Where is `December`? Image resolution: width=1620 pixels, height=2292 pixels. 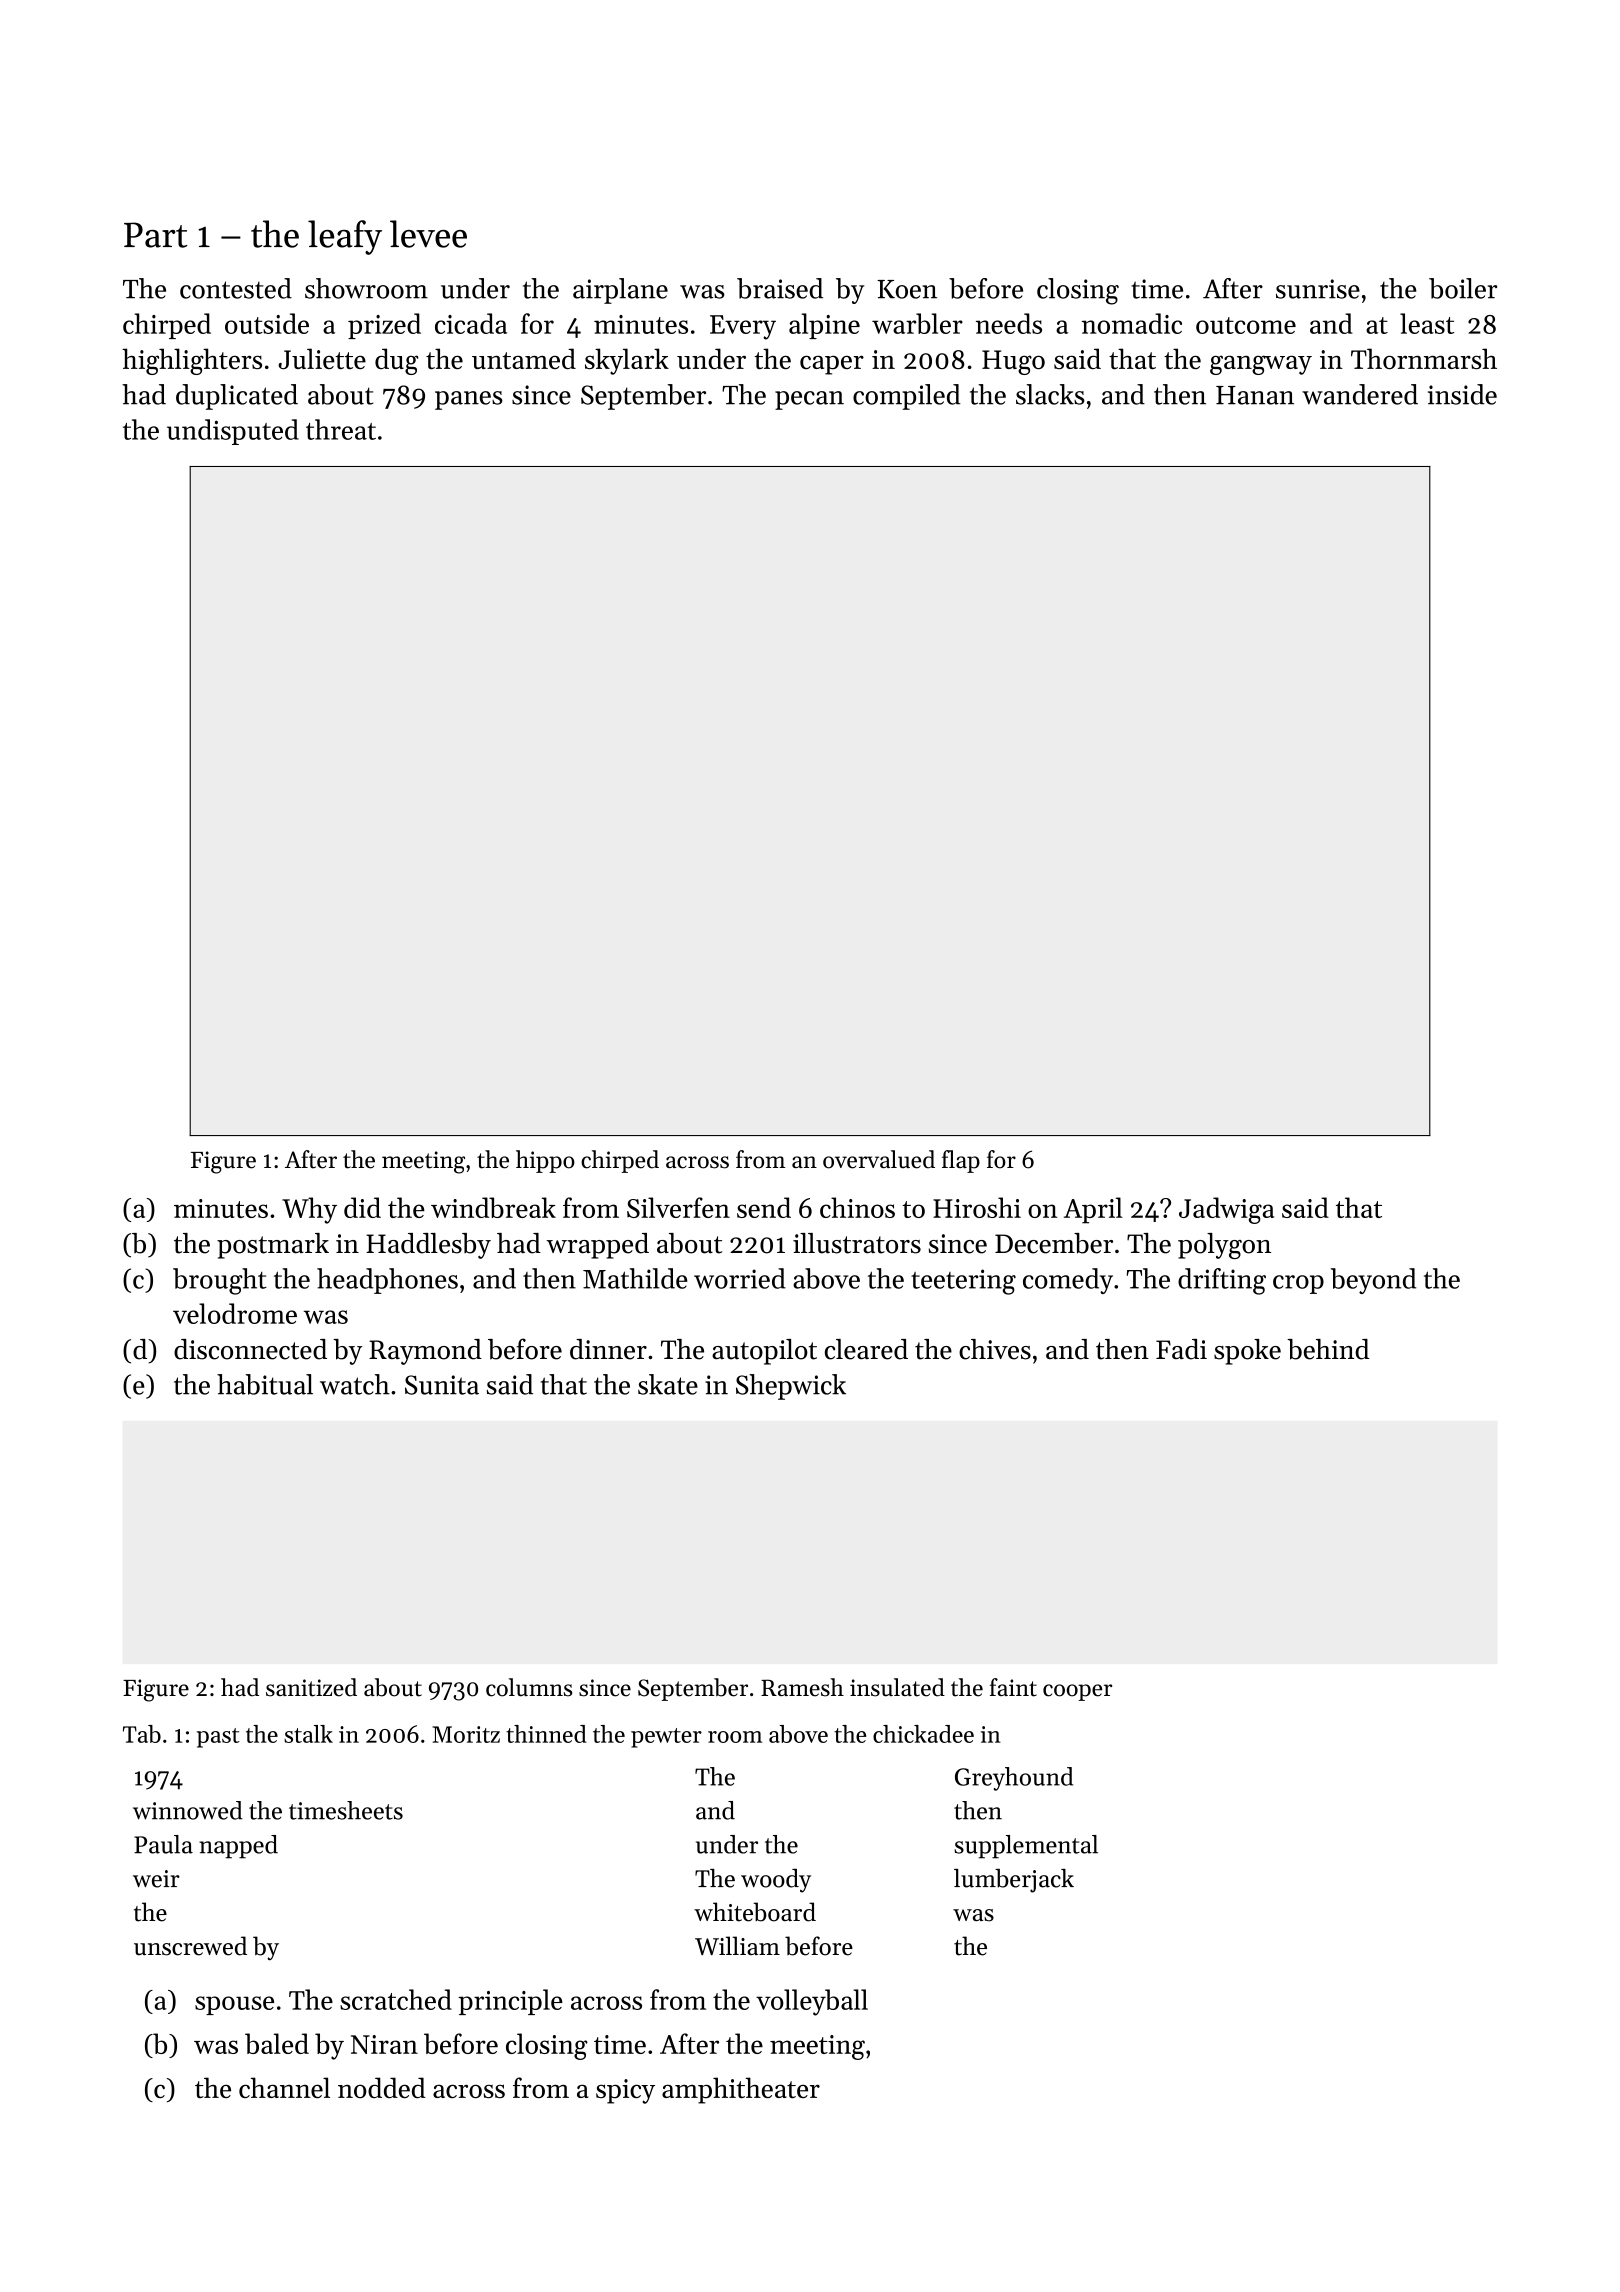
December is located at coordinates (1054, 1243).
